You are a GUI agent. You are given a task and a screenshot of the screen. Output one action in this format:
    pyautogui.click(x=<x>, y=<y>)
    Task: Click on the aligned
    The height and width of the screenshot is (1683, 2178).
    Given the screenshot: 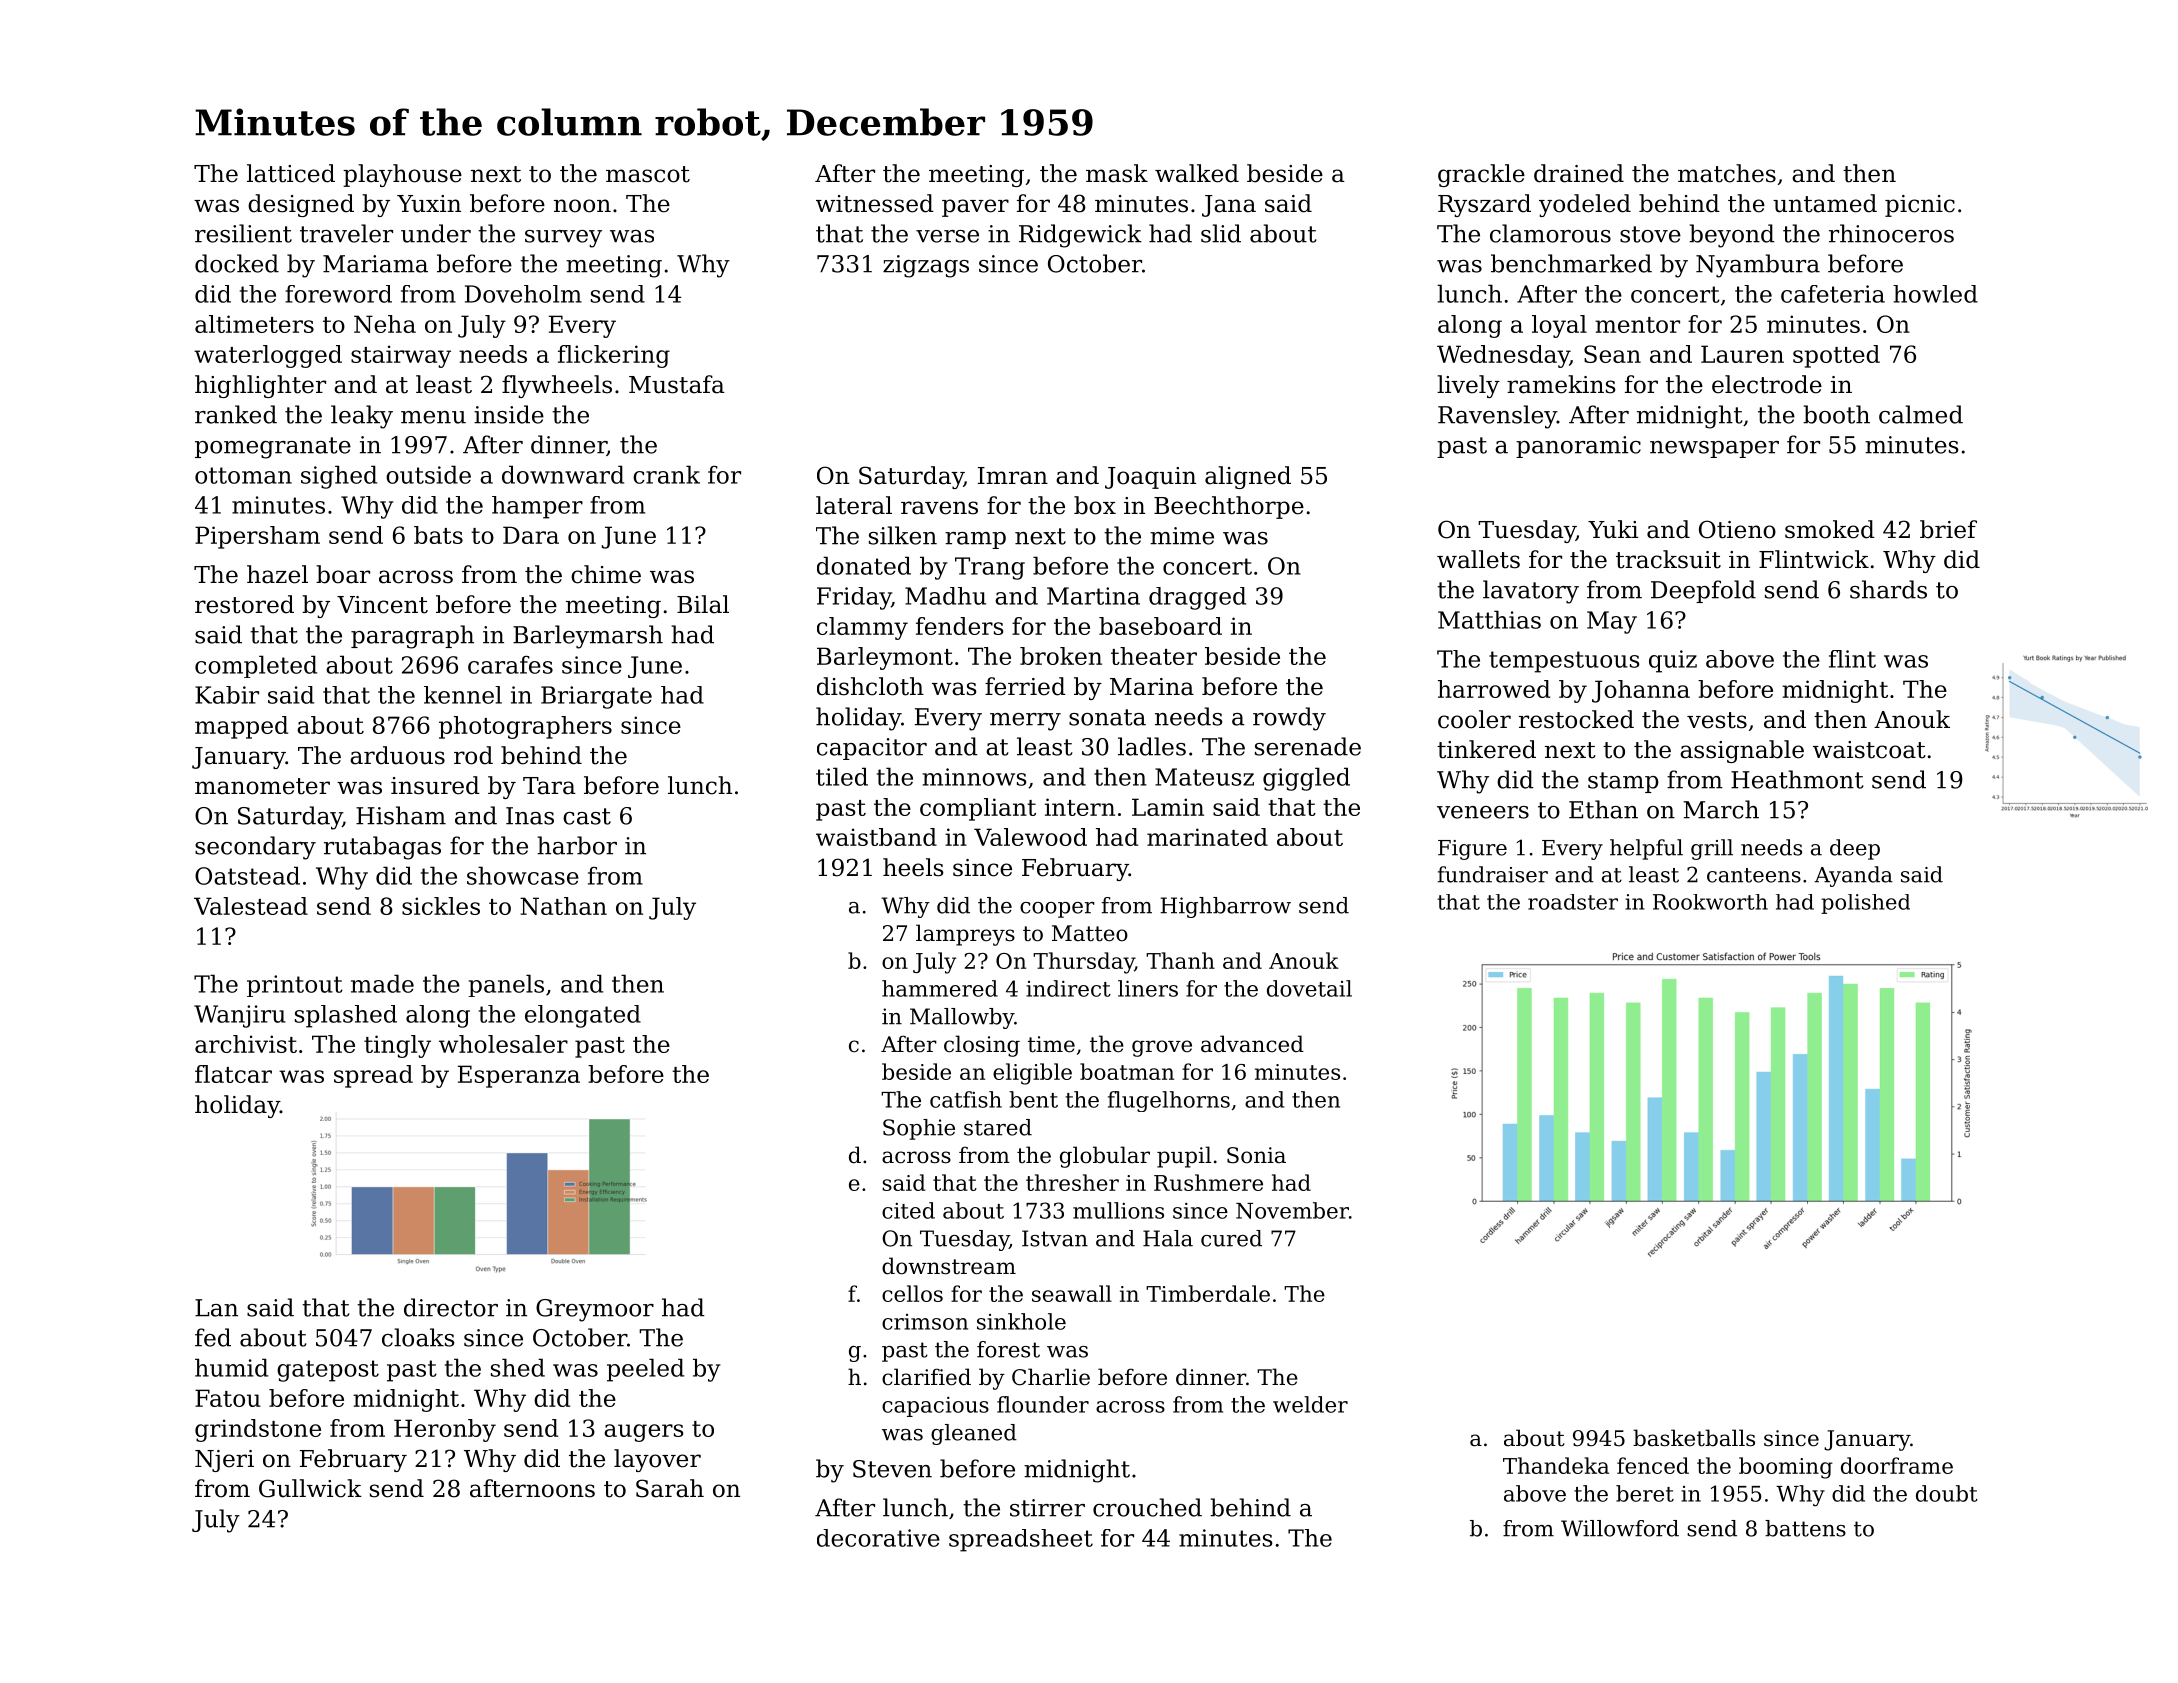 What is the action you would take?
    pyautogui.click(x=1248, y=477)
